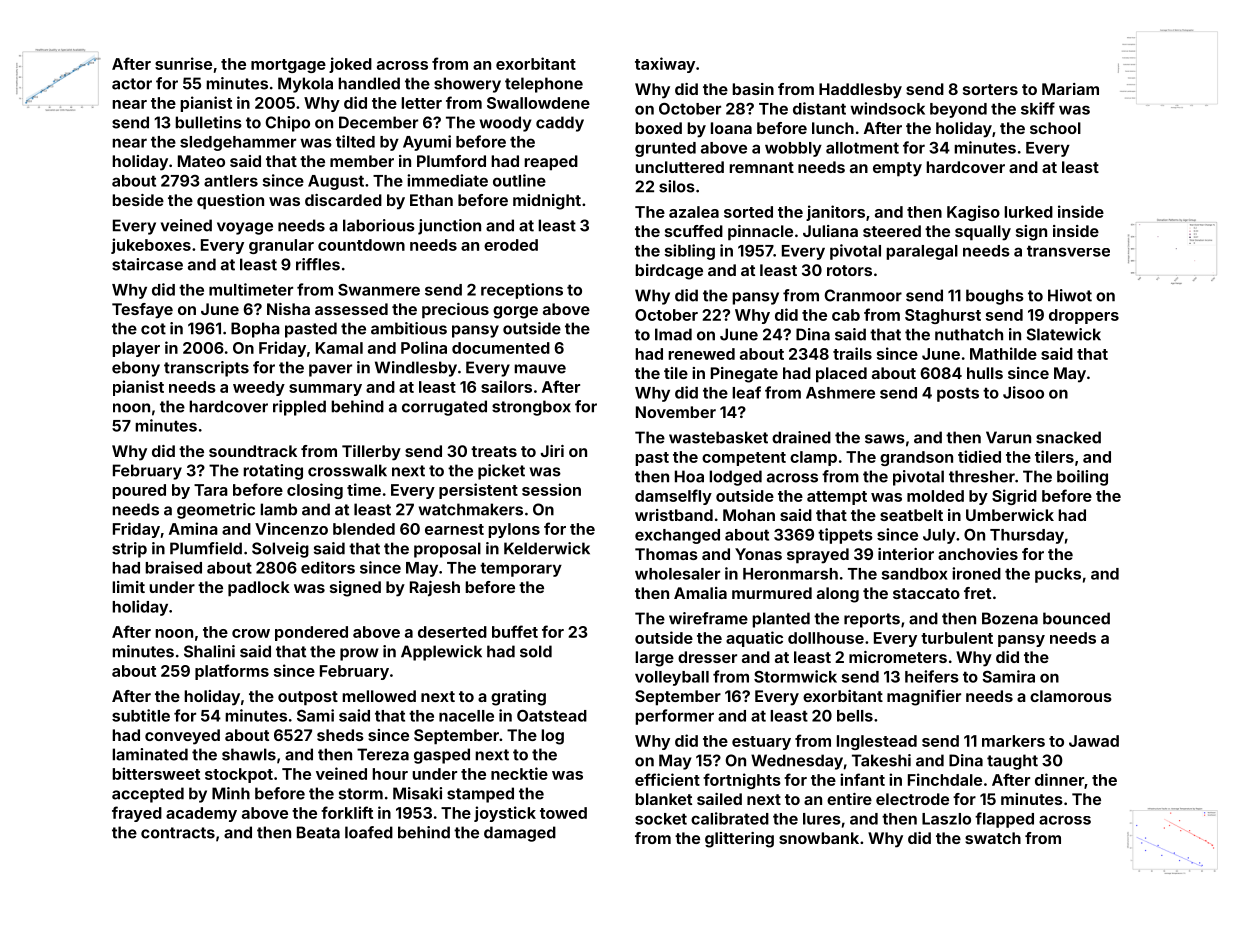 The width and height of the document is (1233, 952). What do you see at coordinates (206, 369) in the document?
I see `transcripts` at bounding box center [206, 369].
